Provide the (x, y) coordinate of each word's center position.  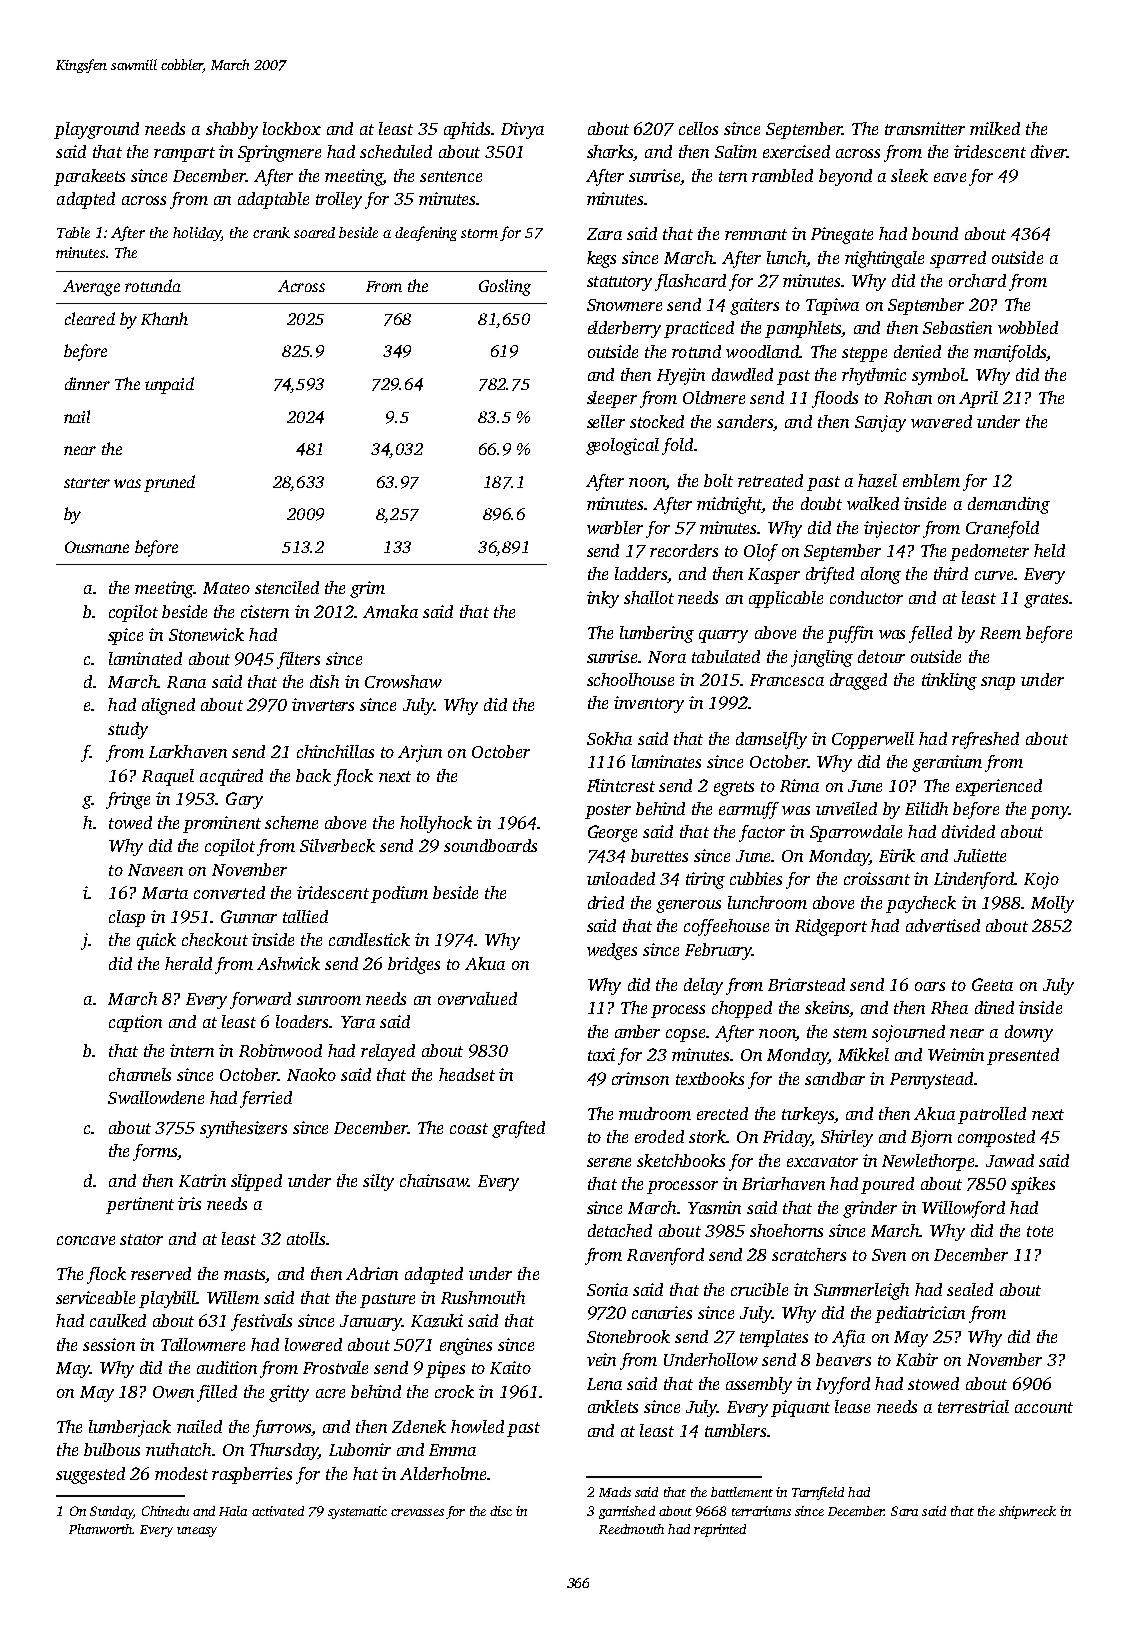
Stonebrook (628, 1336)
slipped (256, 1182)
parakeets (89, 177)
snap (998, 683)
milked (995, 128)
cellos (698, 128)
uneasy (197, 1532)
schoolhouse (630, 679)
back (313, 775)
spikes (1033, 1185)
